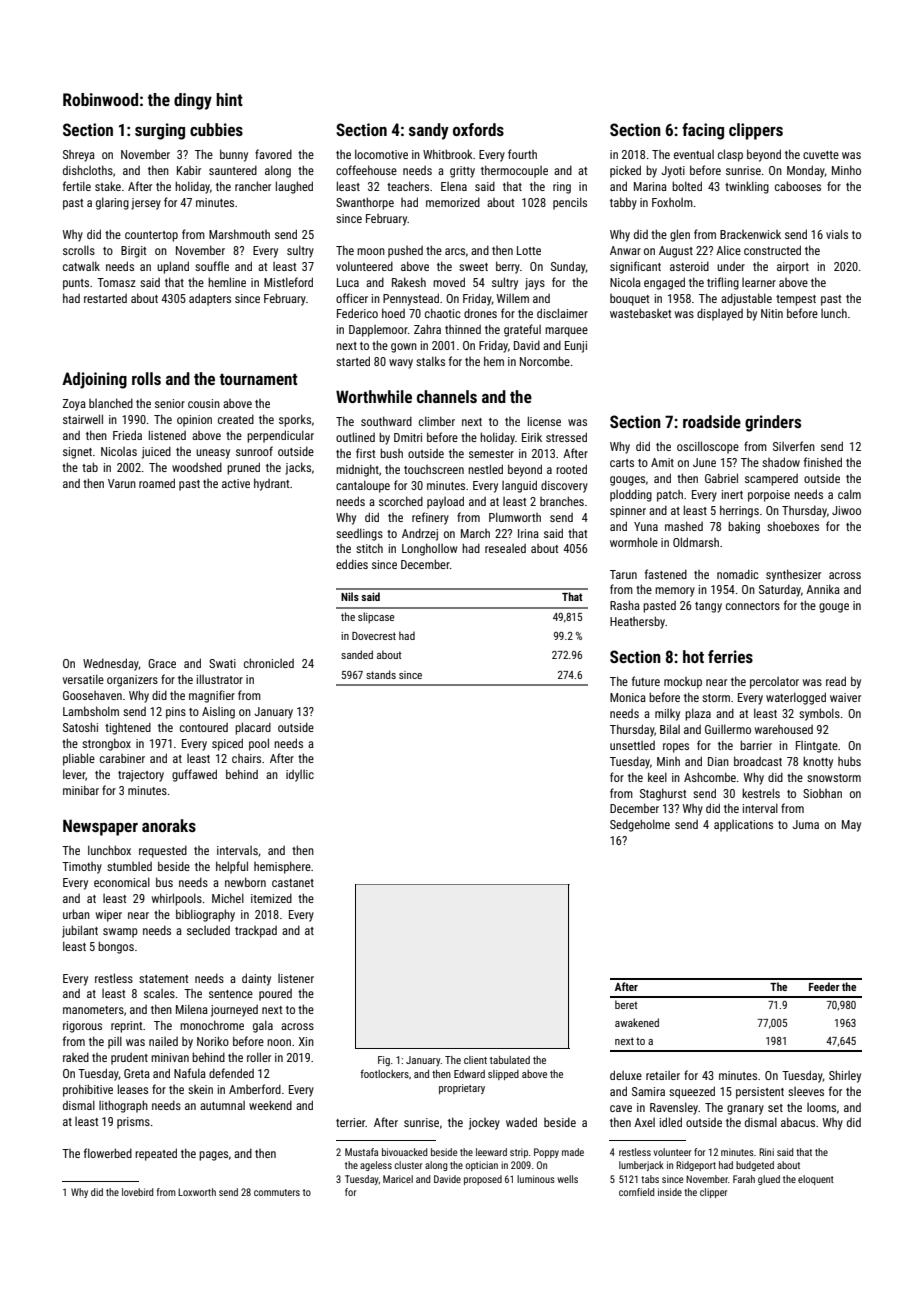  What do you see at coordinates (623, 574) in the screenshot?
I see `Tarun` at bounding box center [623, 574].
